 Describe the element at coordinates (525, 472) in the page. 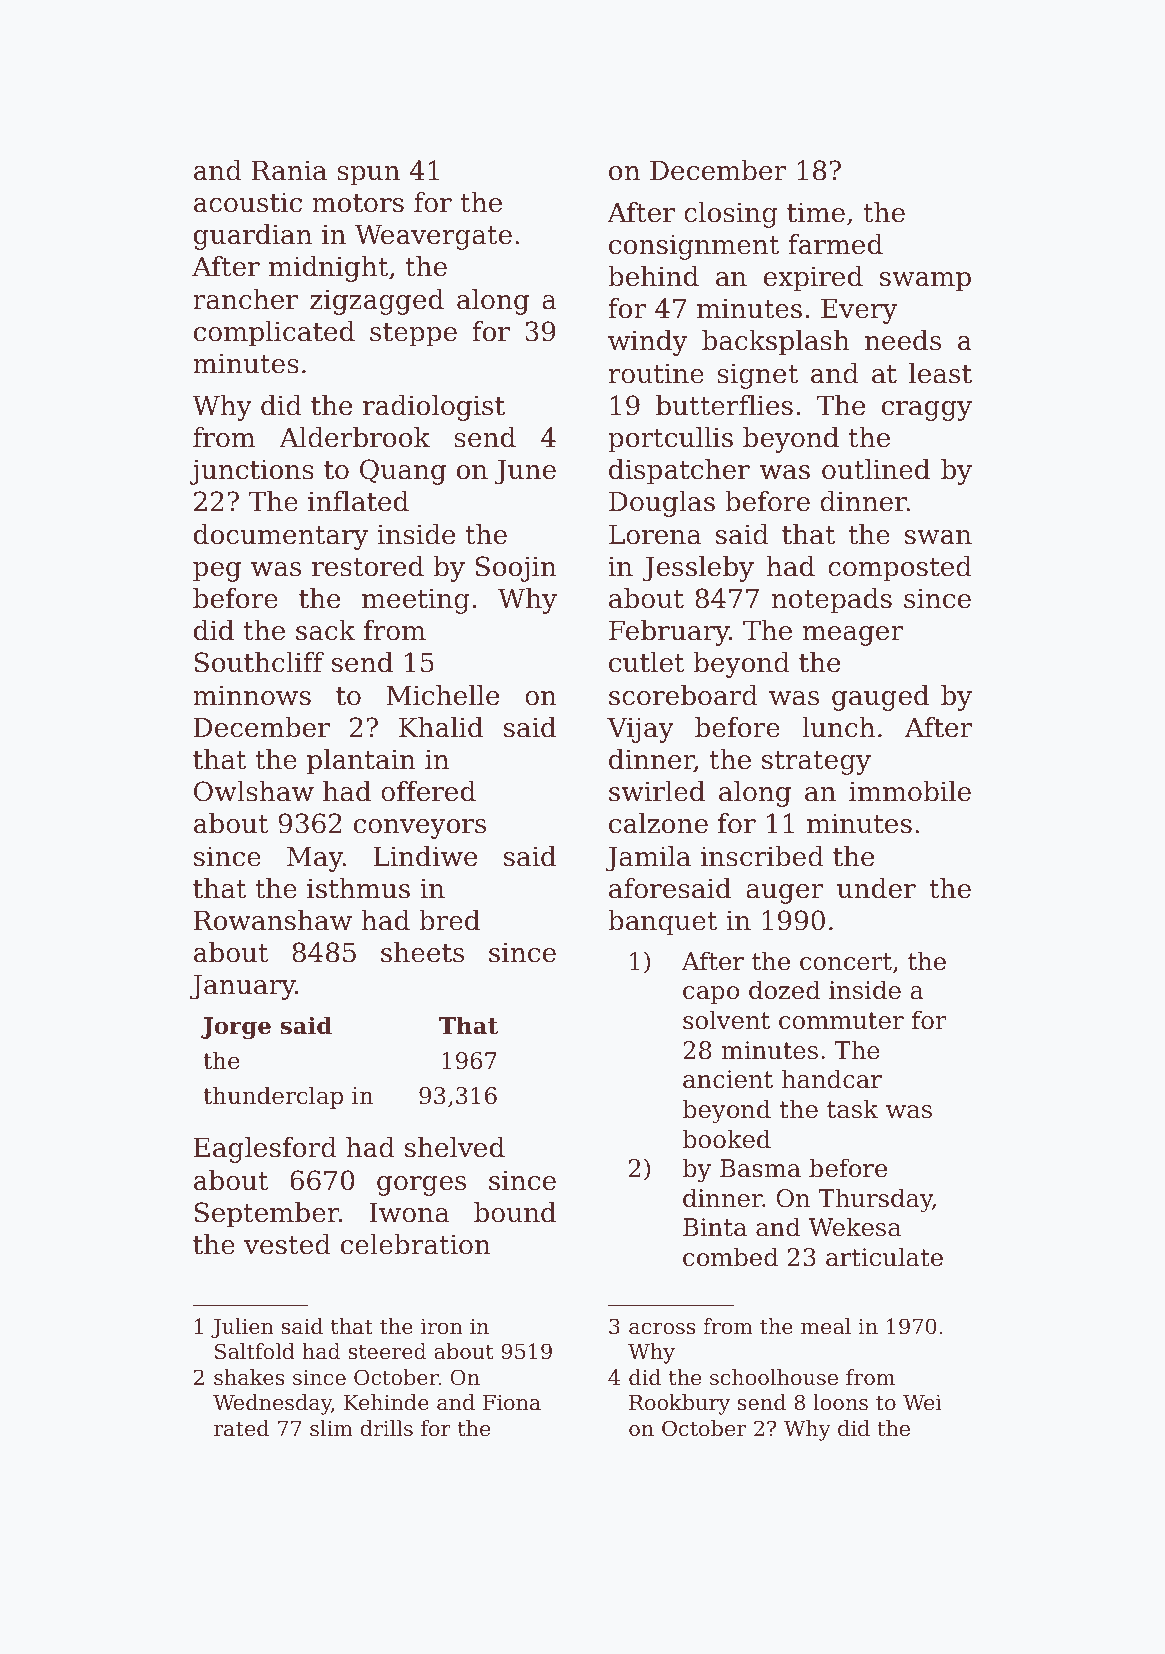

I see `June` at that location.
